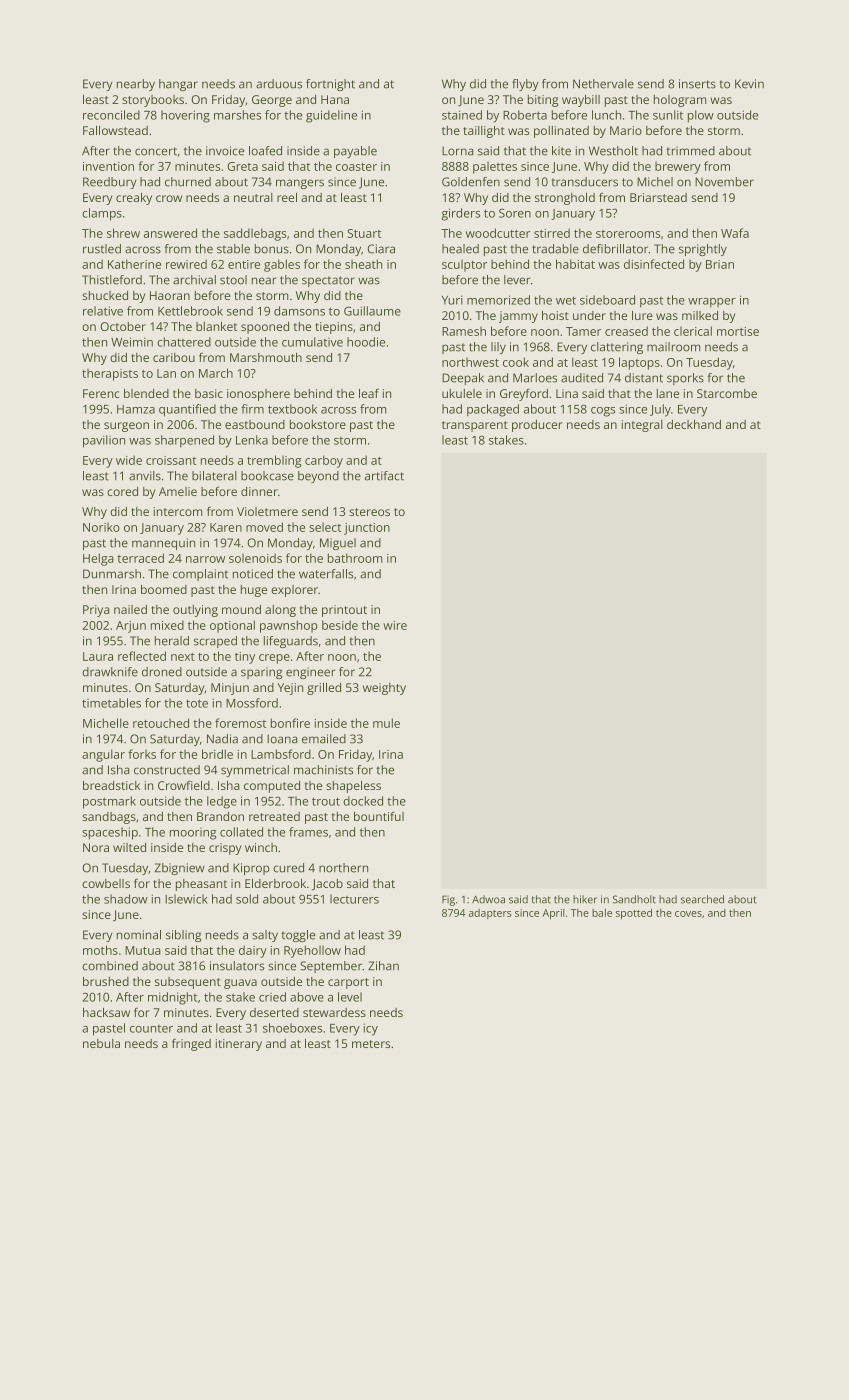 Image resolution: width=849 pixels, height=1400 pixels. I want to click on lever, so click(517, 280).
